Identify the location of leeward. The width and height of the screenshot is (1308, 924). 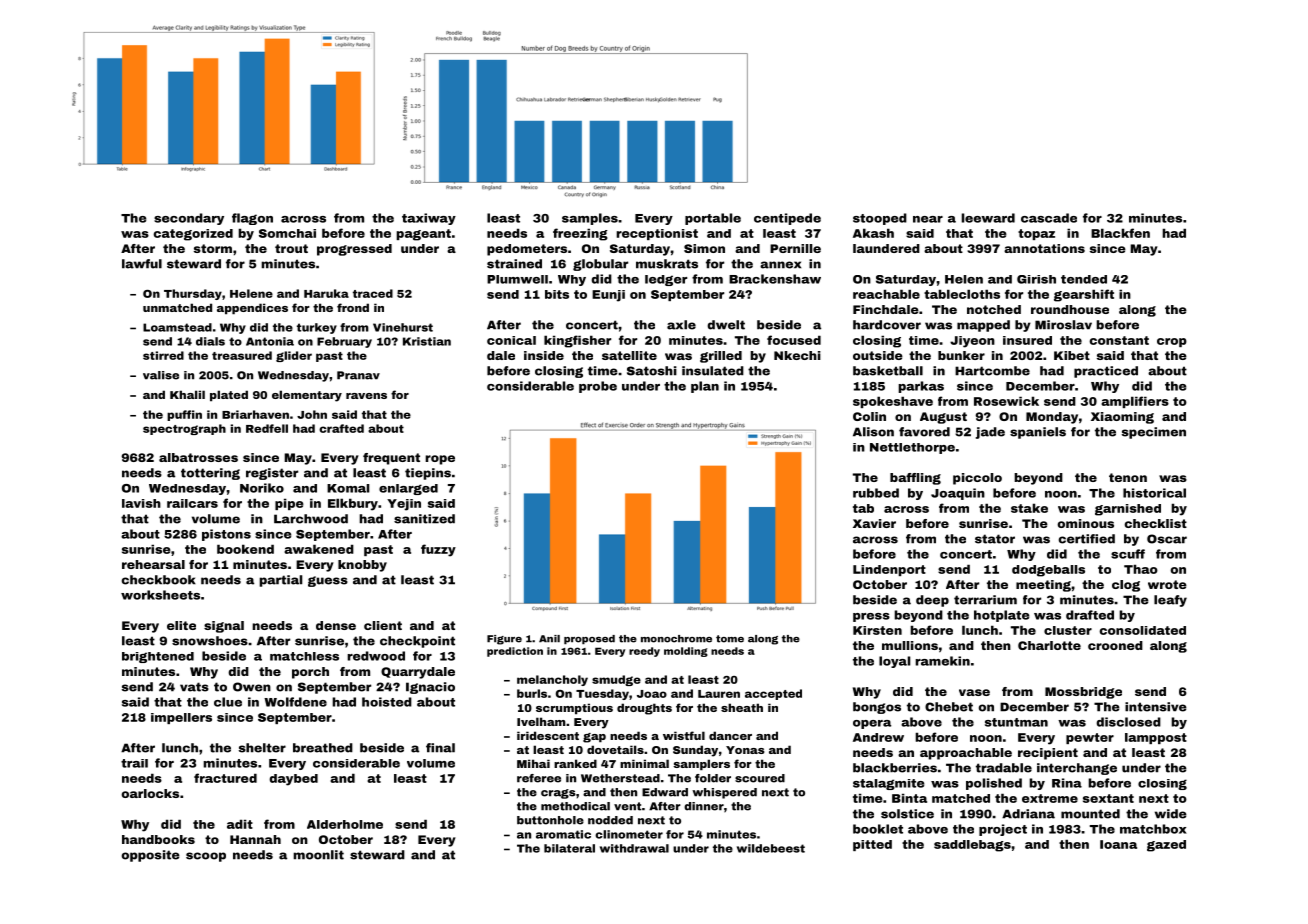
(988, 218).
